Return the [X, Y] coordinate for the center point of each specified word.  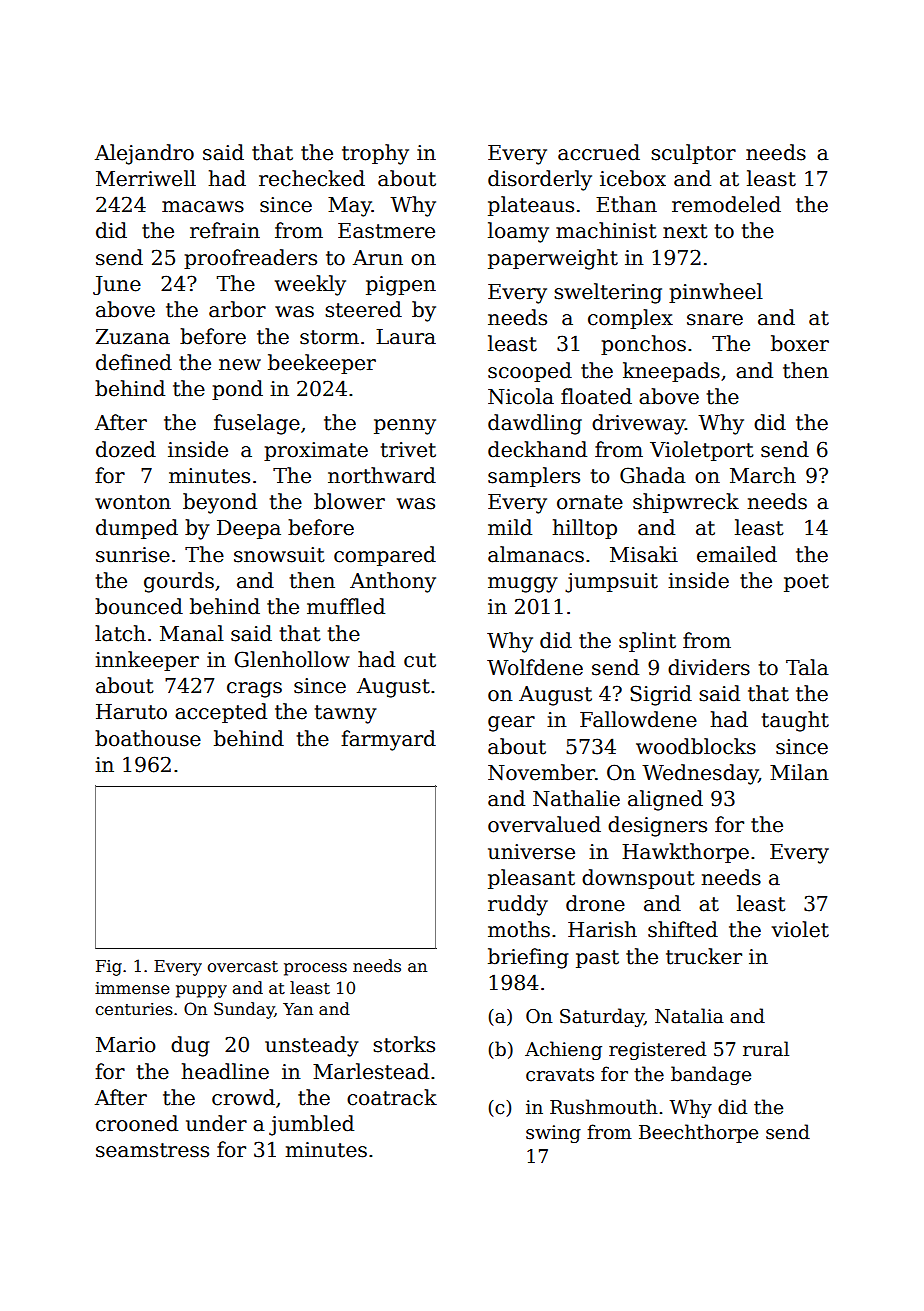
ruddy [518, 905]
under [216, 1123]
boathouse [148, 738]
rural [766, 1049]
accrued [599, 152]
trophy [375, 154]
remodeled [726, 204]
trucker [704, 956]
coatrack [392, 1097]
